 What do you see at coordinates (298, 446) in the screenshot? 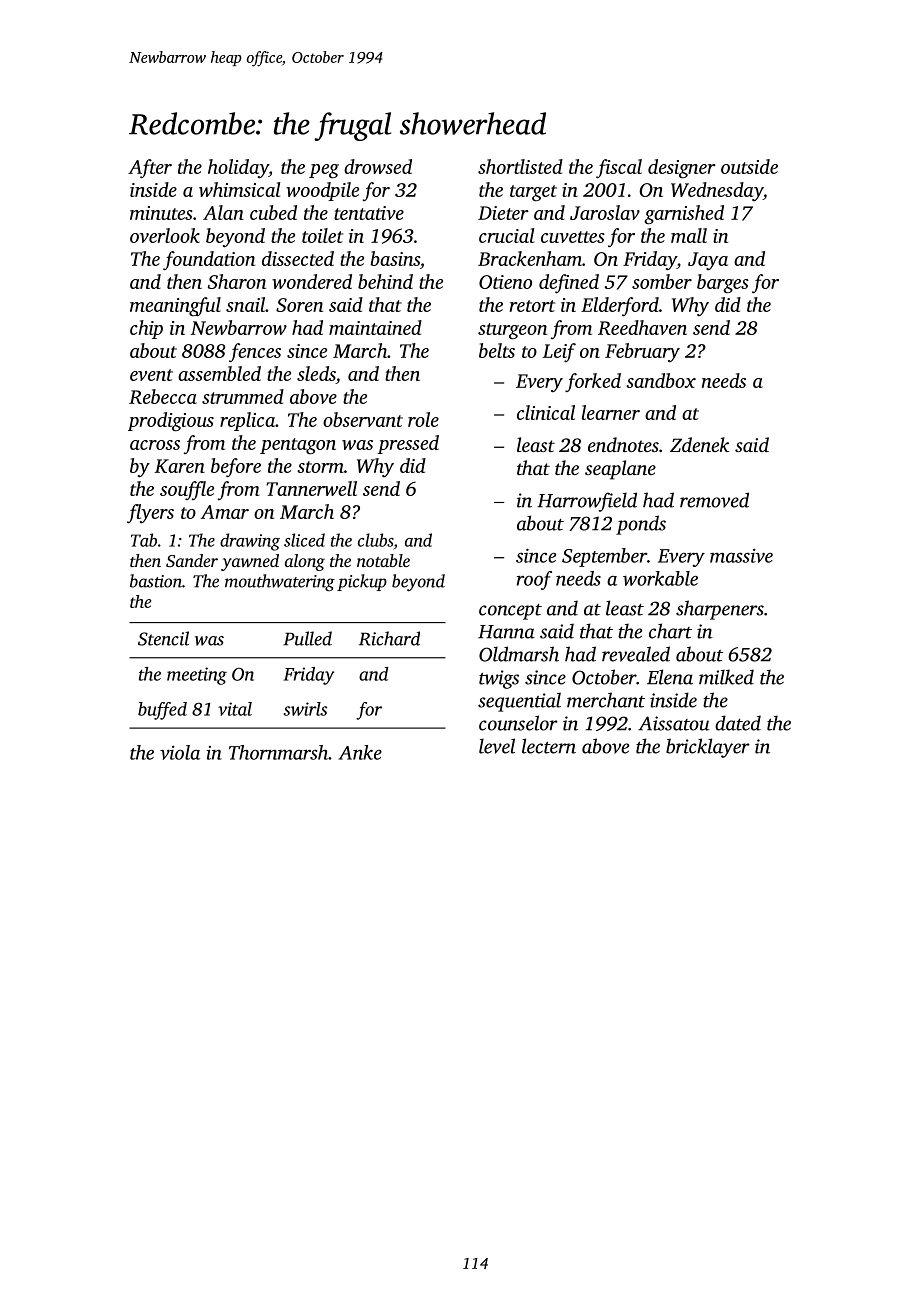
I see `pentagon` at bounding box center [298, 446].
